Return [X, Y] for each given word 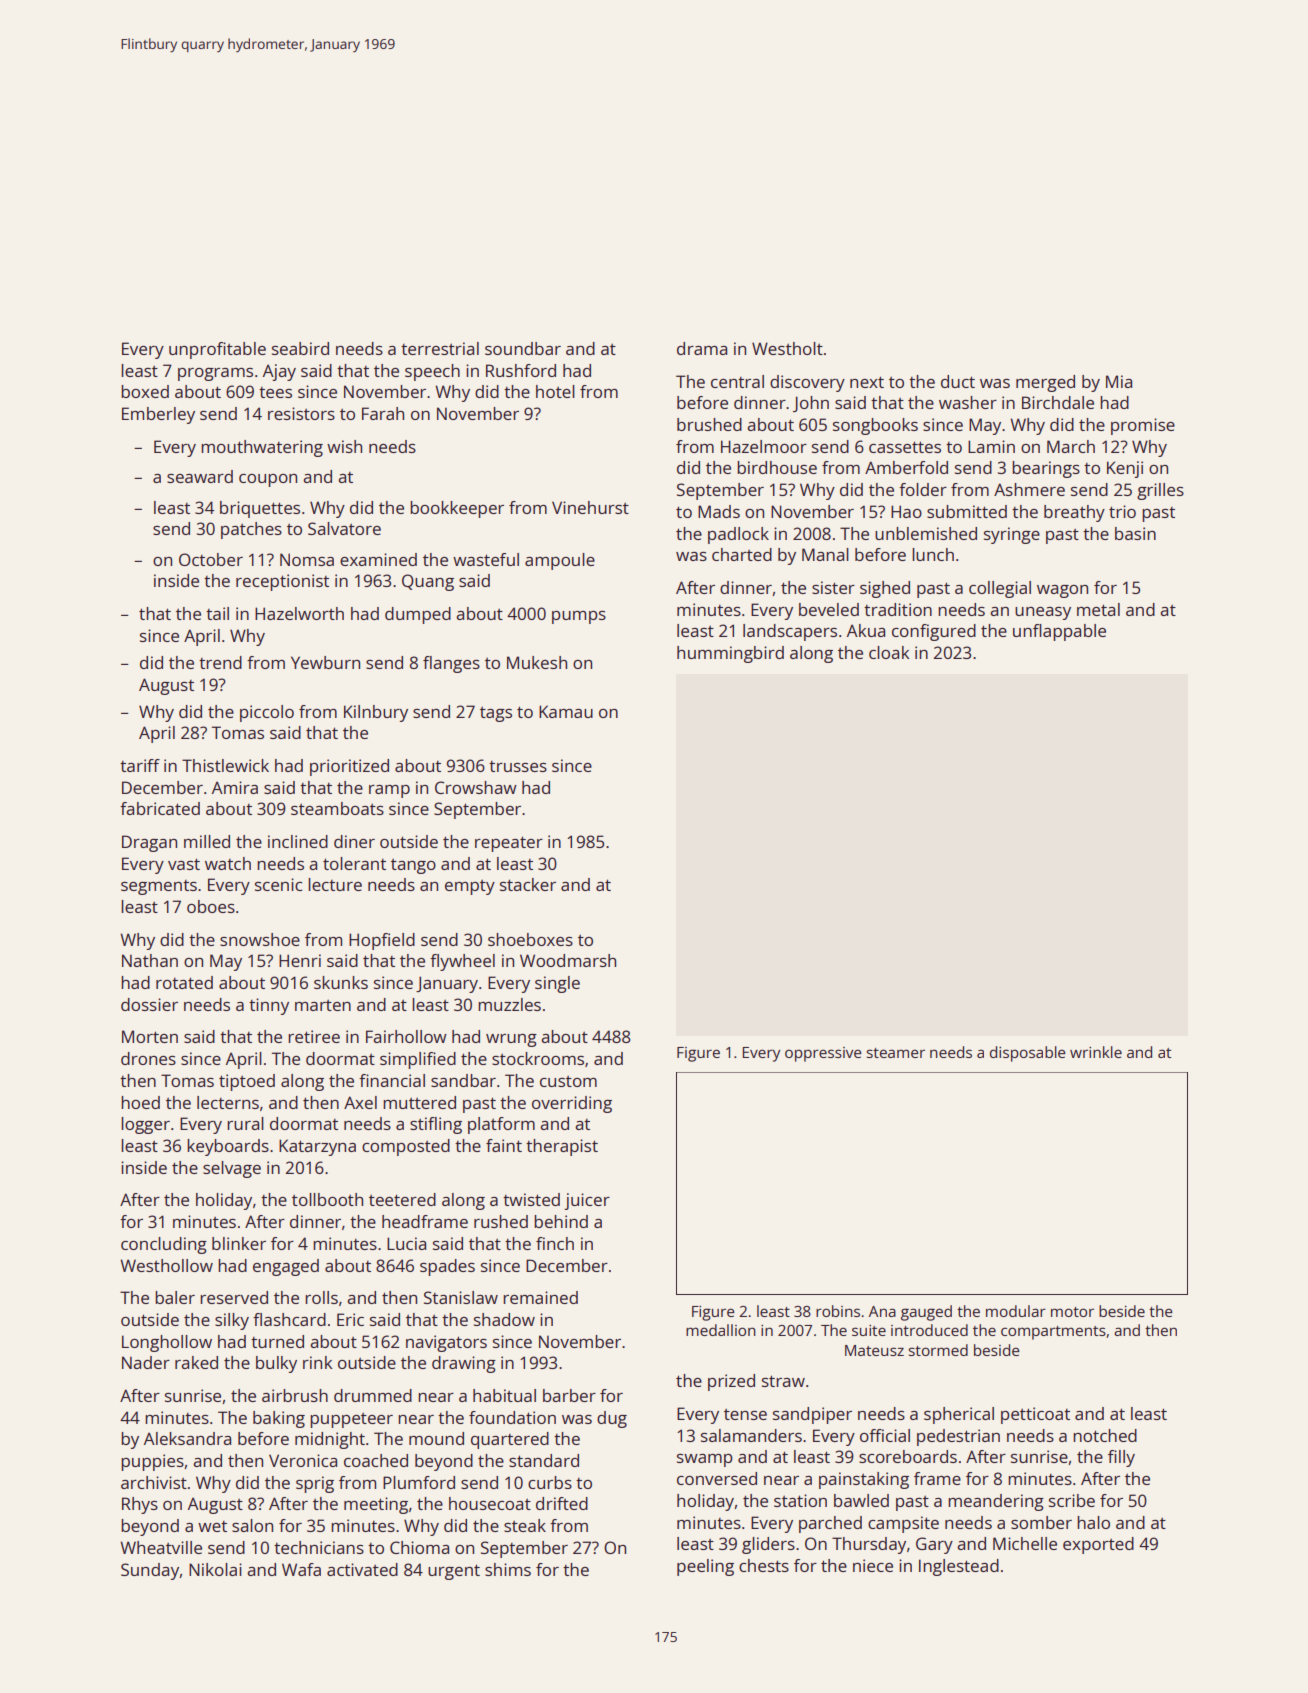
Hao [906, 511]
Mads [719, 511]
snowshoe [260, 939]
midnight [330, 1440]
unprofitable [217, 350]
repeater [509, 844]
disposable [1028, 1054]
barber [569, 1395]
